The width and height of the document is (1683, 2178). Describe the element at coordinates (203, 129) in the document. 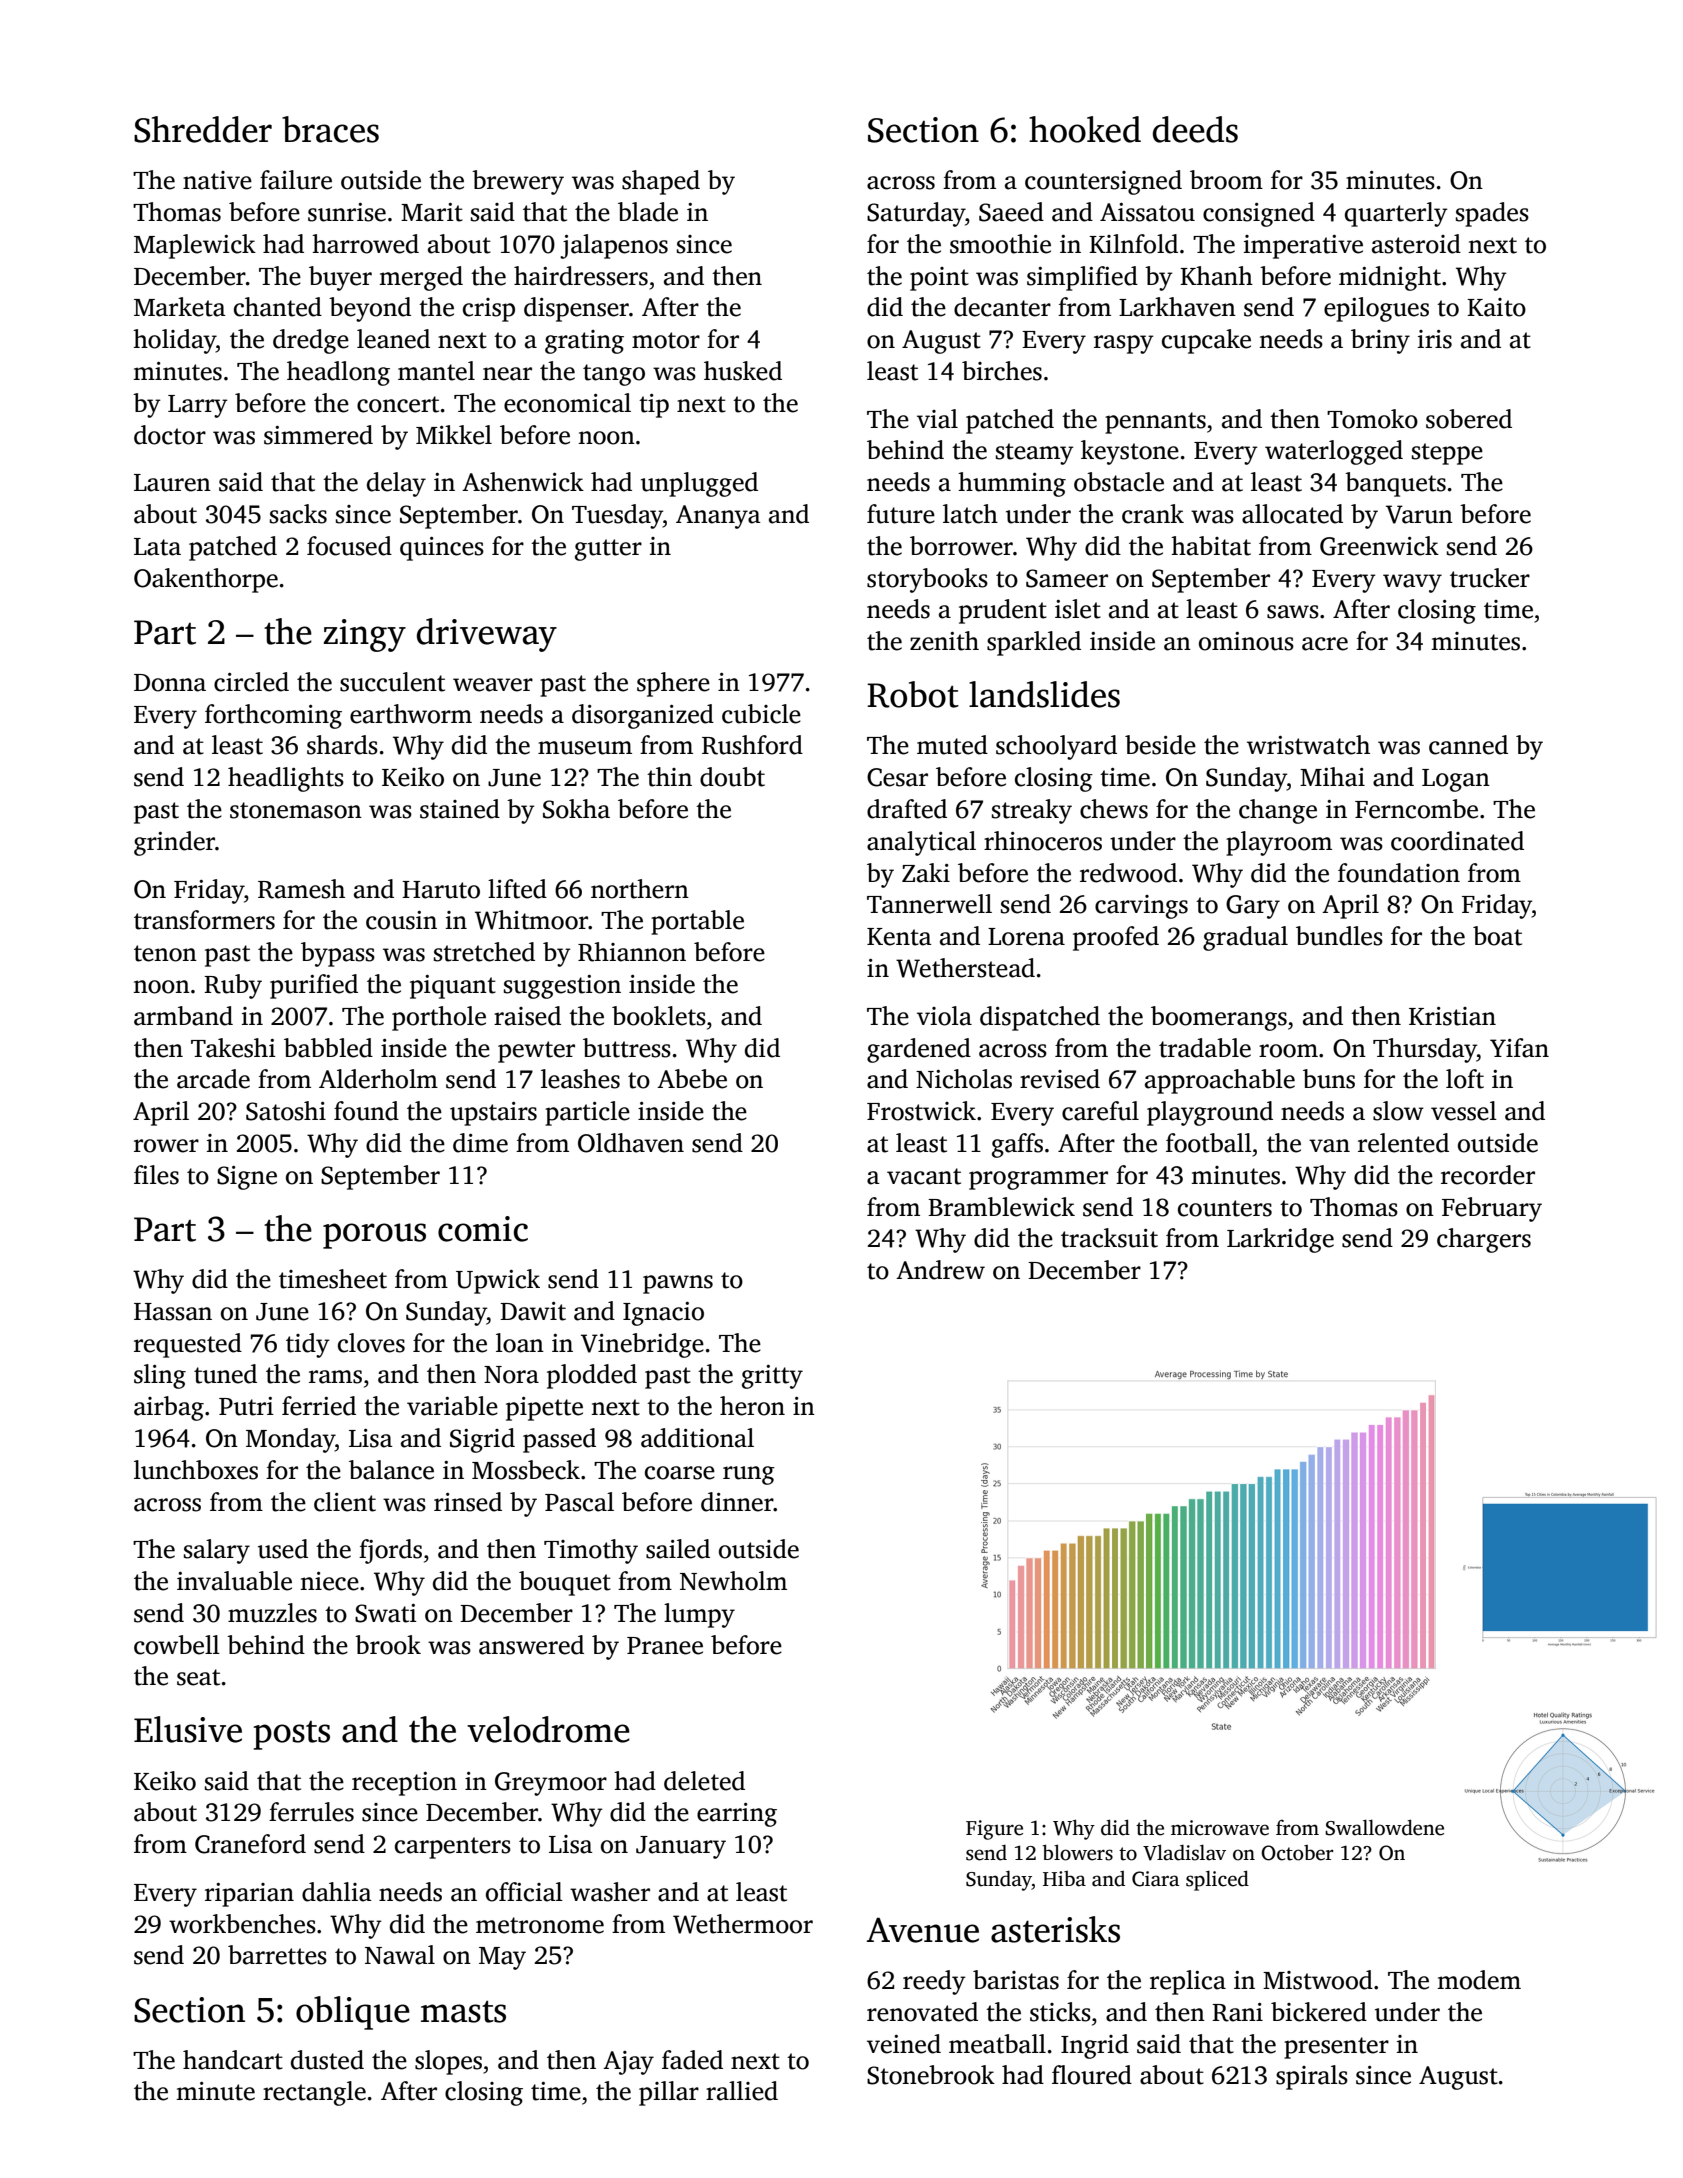

I see `Shredder` at that location.
